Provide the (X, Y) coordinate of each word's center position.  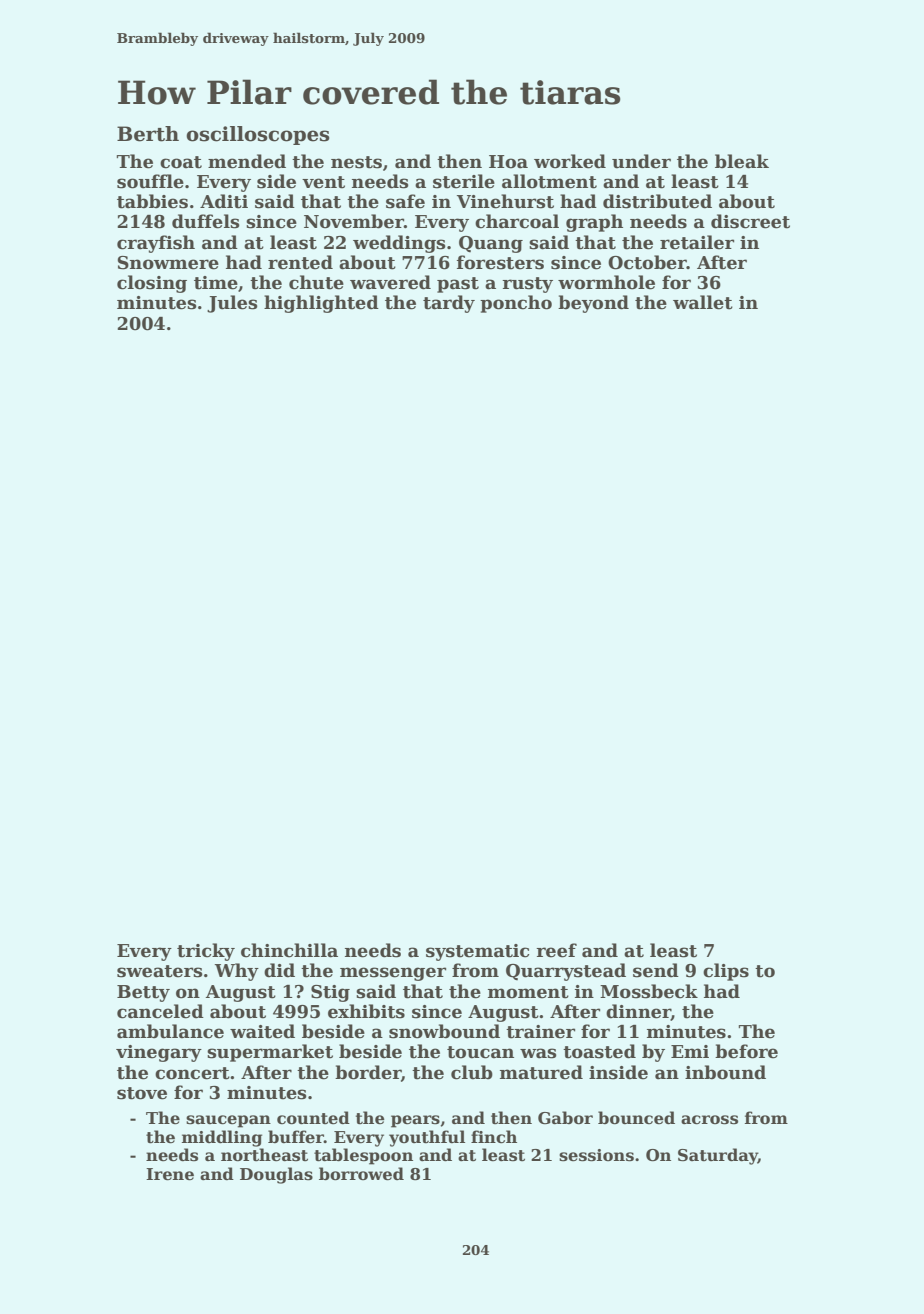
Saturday (718, 1156)
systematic (477, 952)
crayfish (156, 244)
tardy (449, 304)
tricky (206, 952)
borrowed (361, 1174)
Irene (170, 1174)
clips (726, 972)
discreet (750, 221)
